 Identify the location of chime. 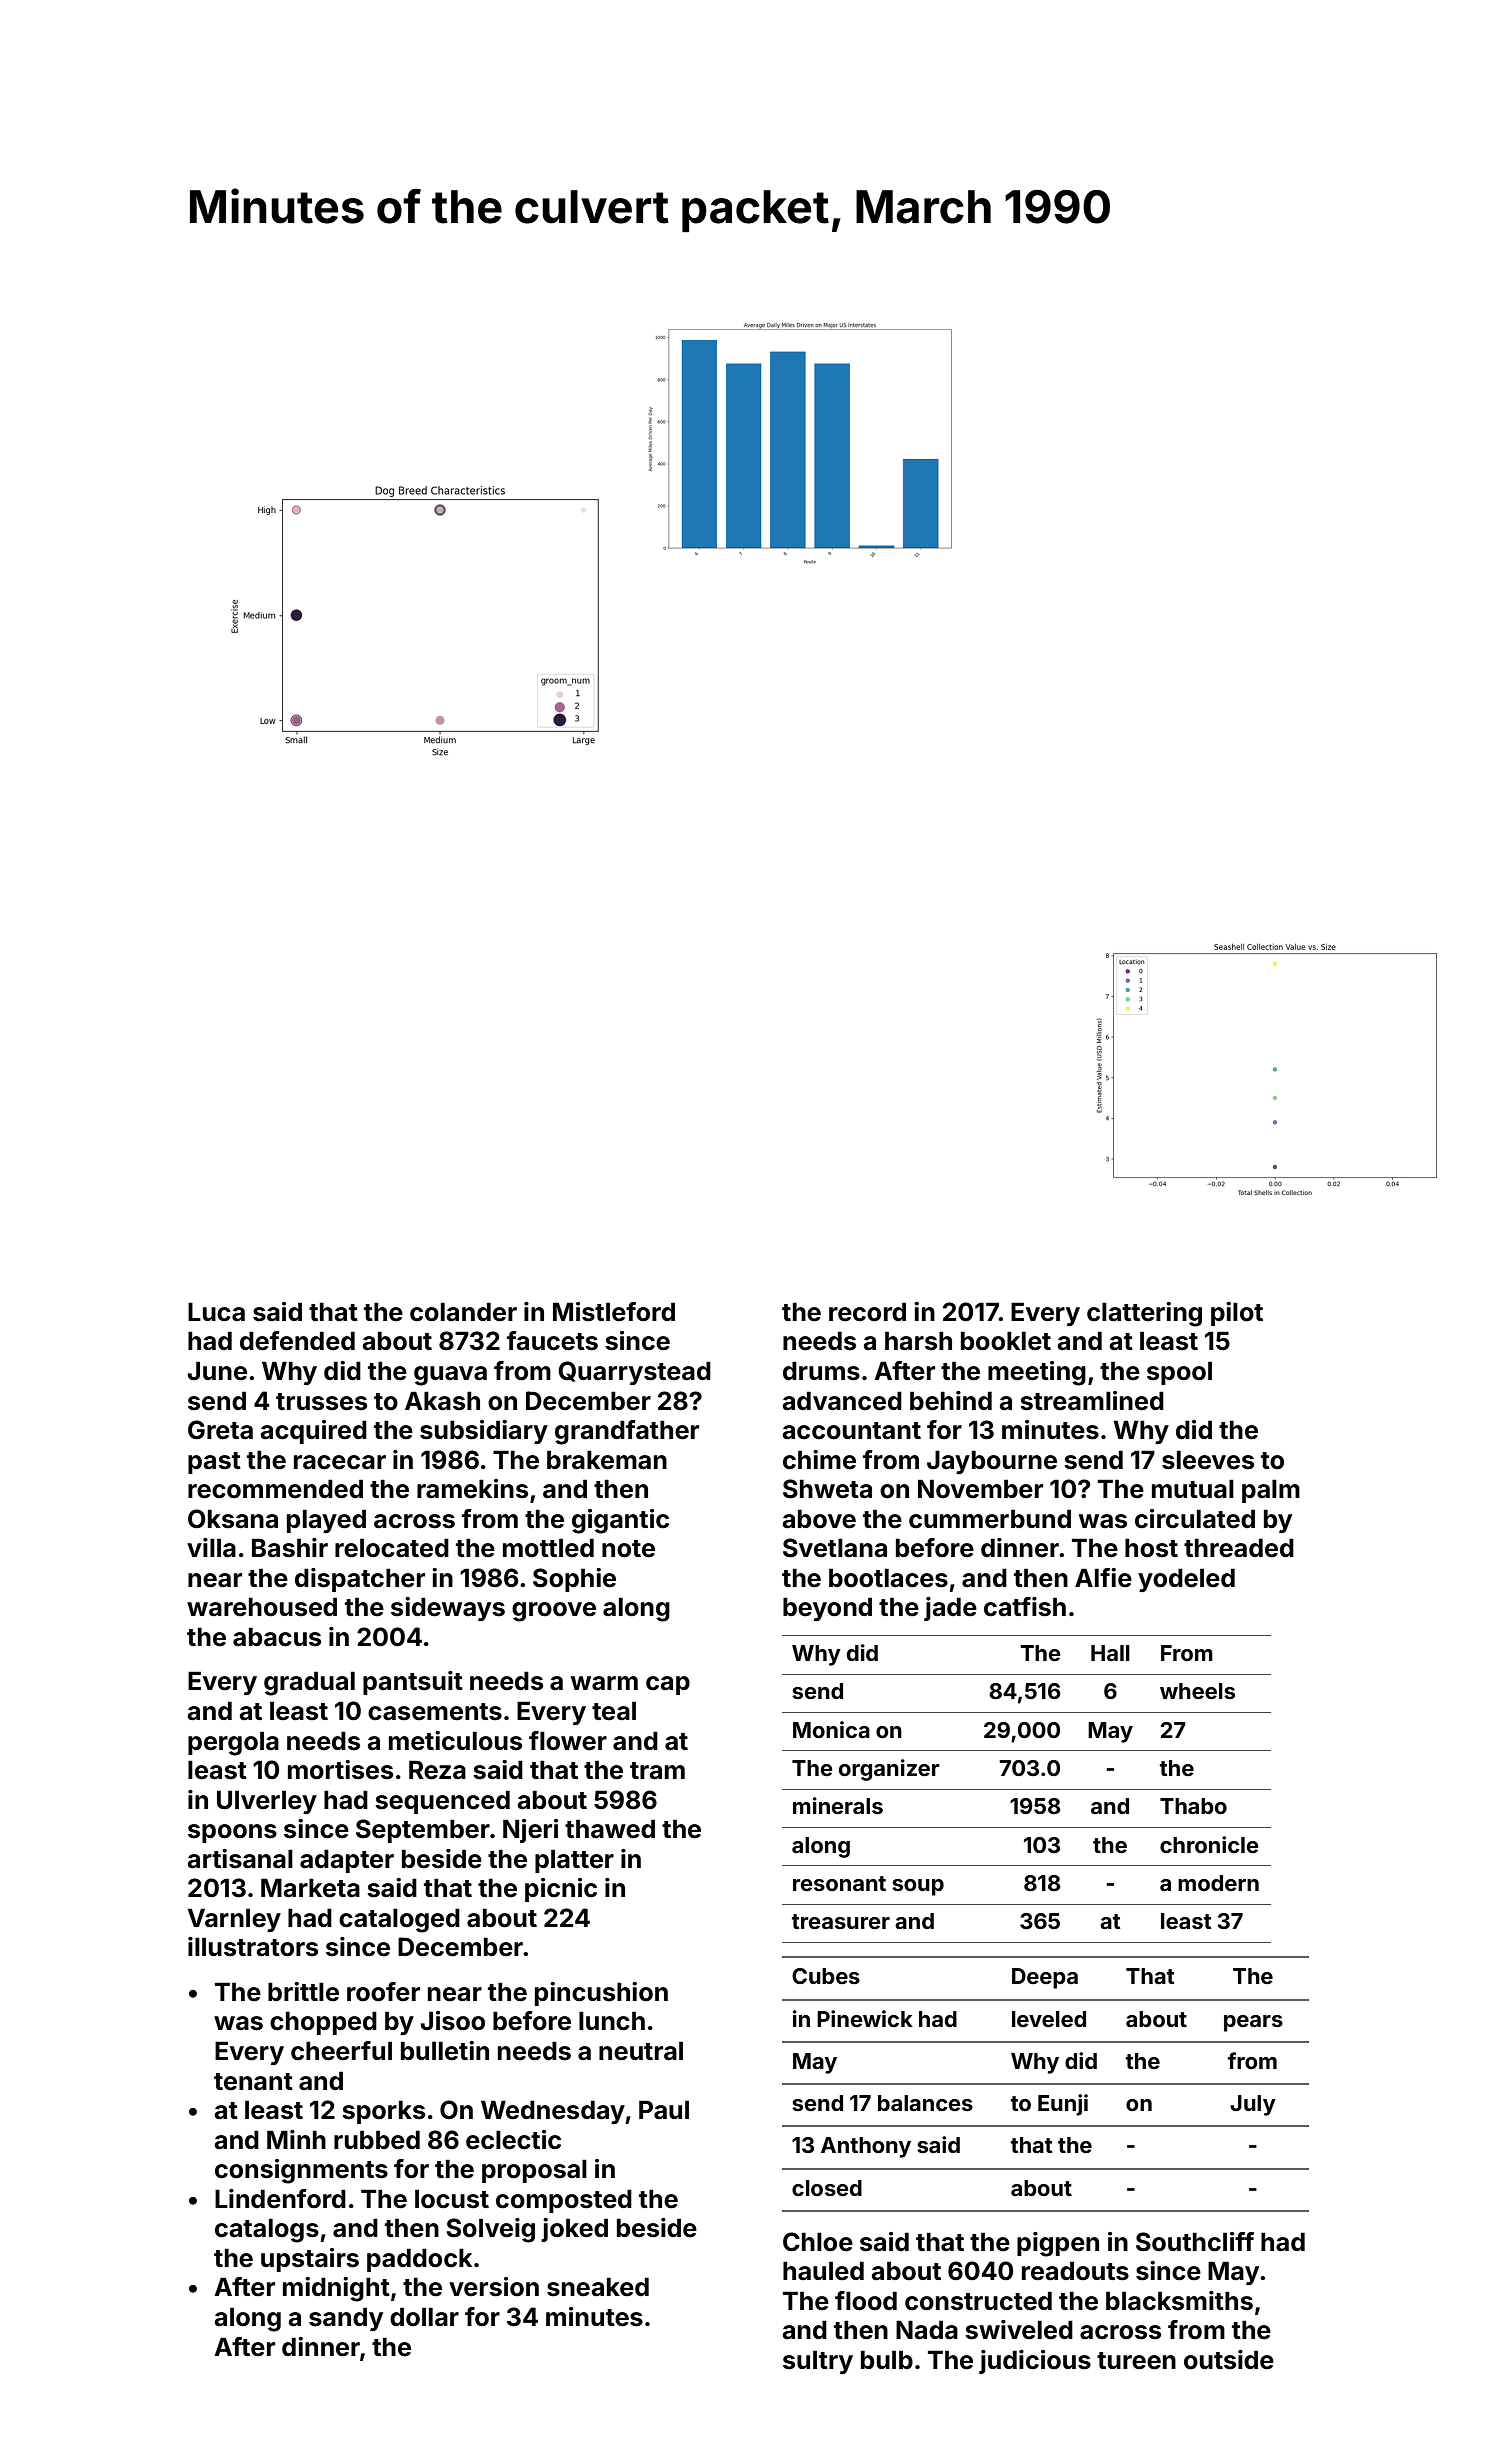
(819, 1460).
